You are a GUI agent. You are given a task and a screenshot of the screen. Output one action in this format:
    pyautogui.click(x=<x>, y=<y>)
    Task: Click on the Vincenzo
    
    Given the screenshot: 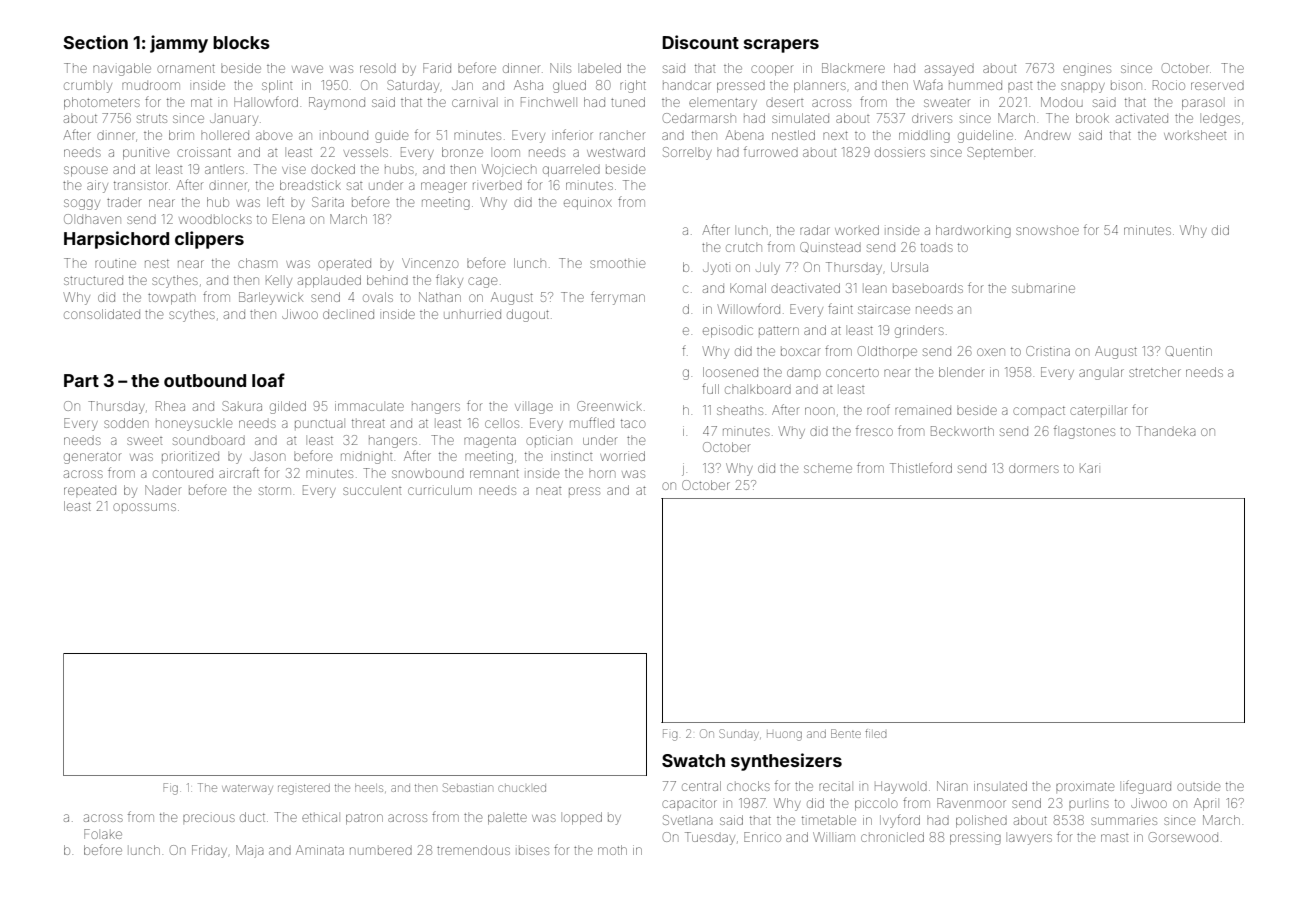 What is the action you would take?
    pyautogui.click(x=430, y=263)
